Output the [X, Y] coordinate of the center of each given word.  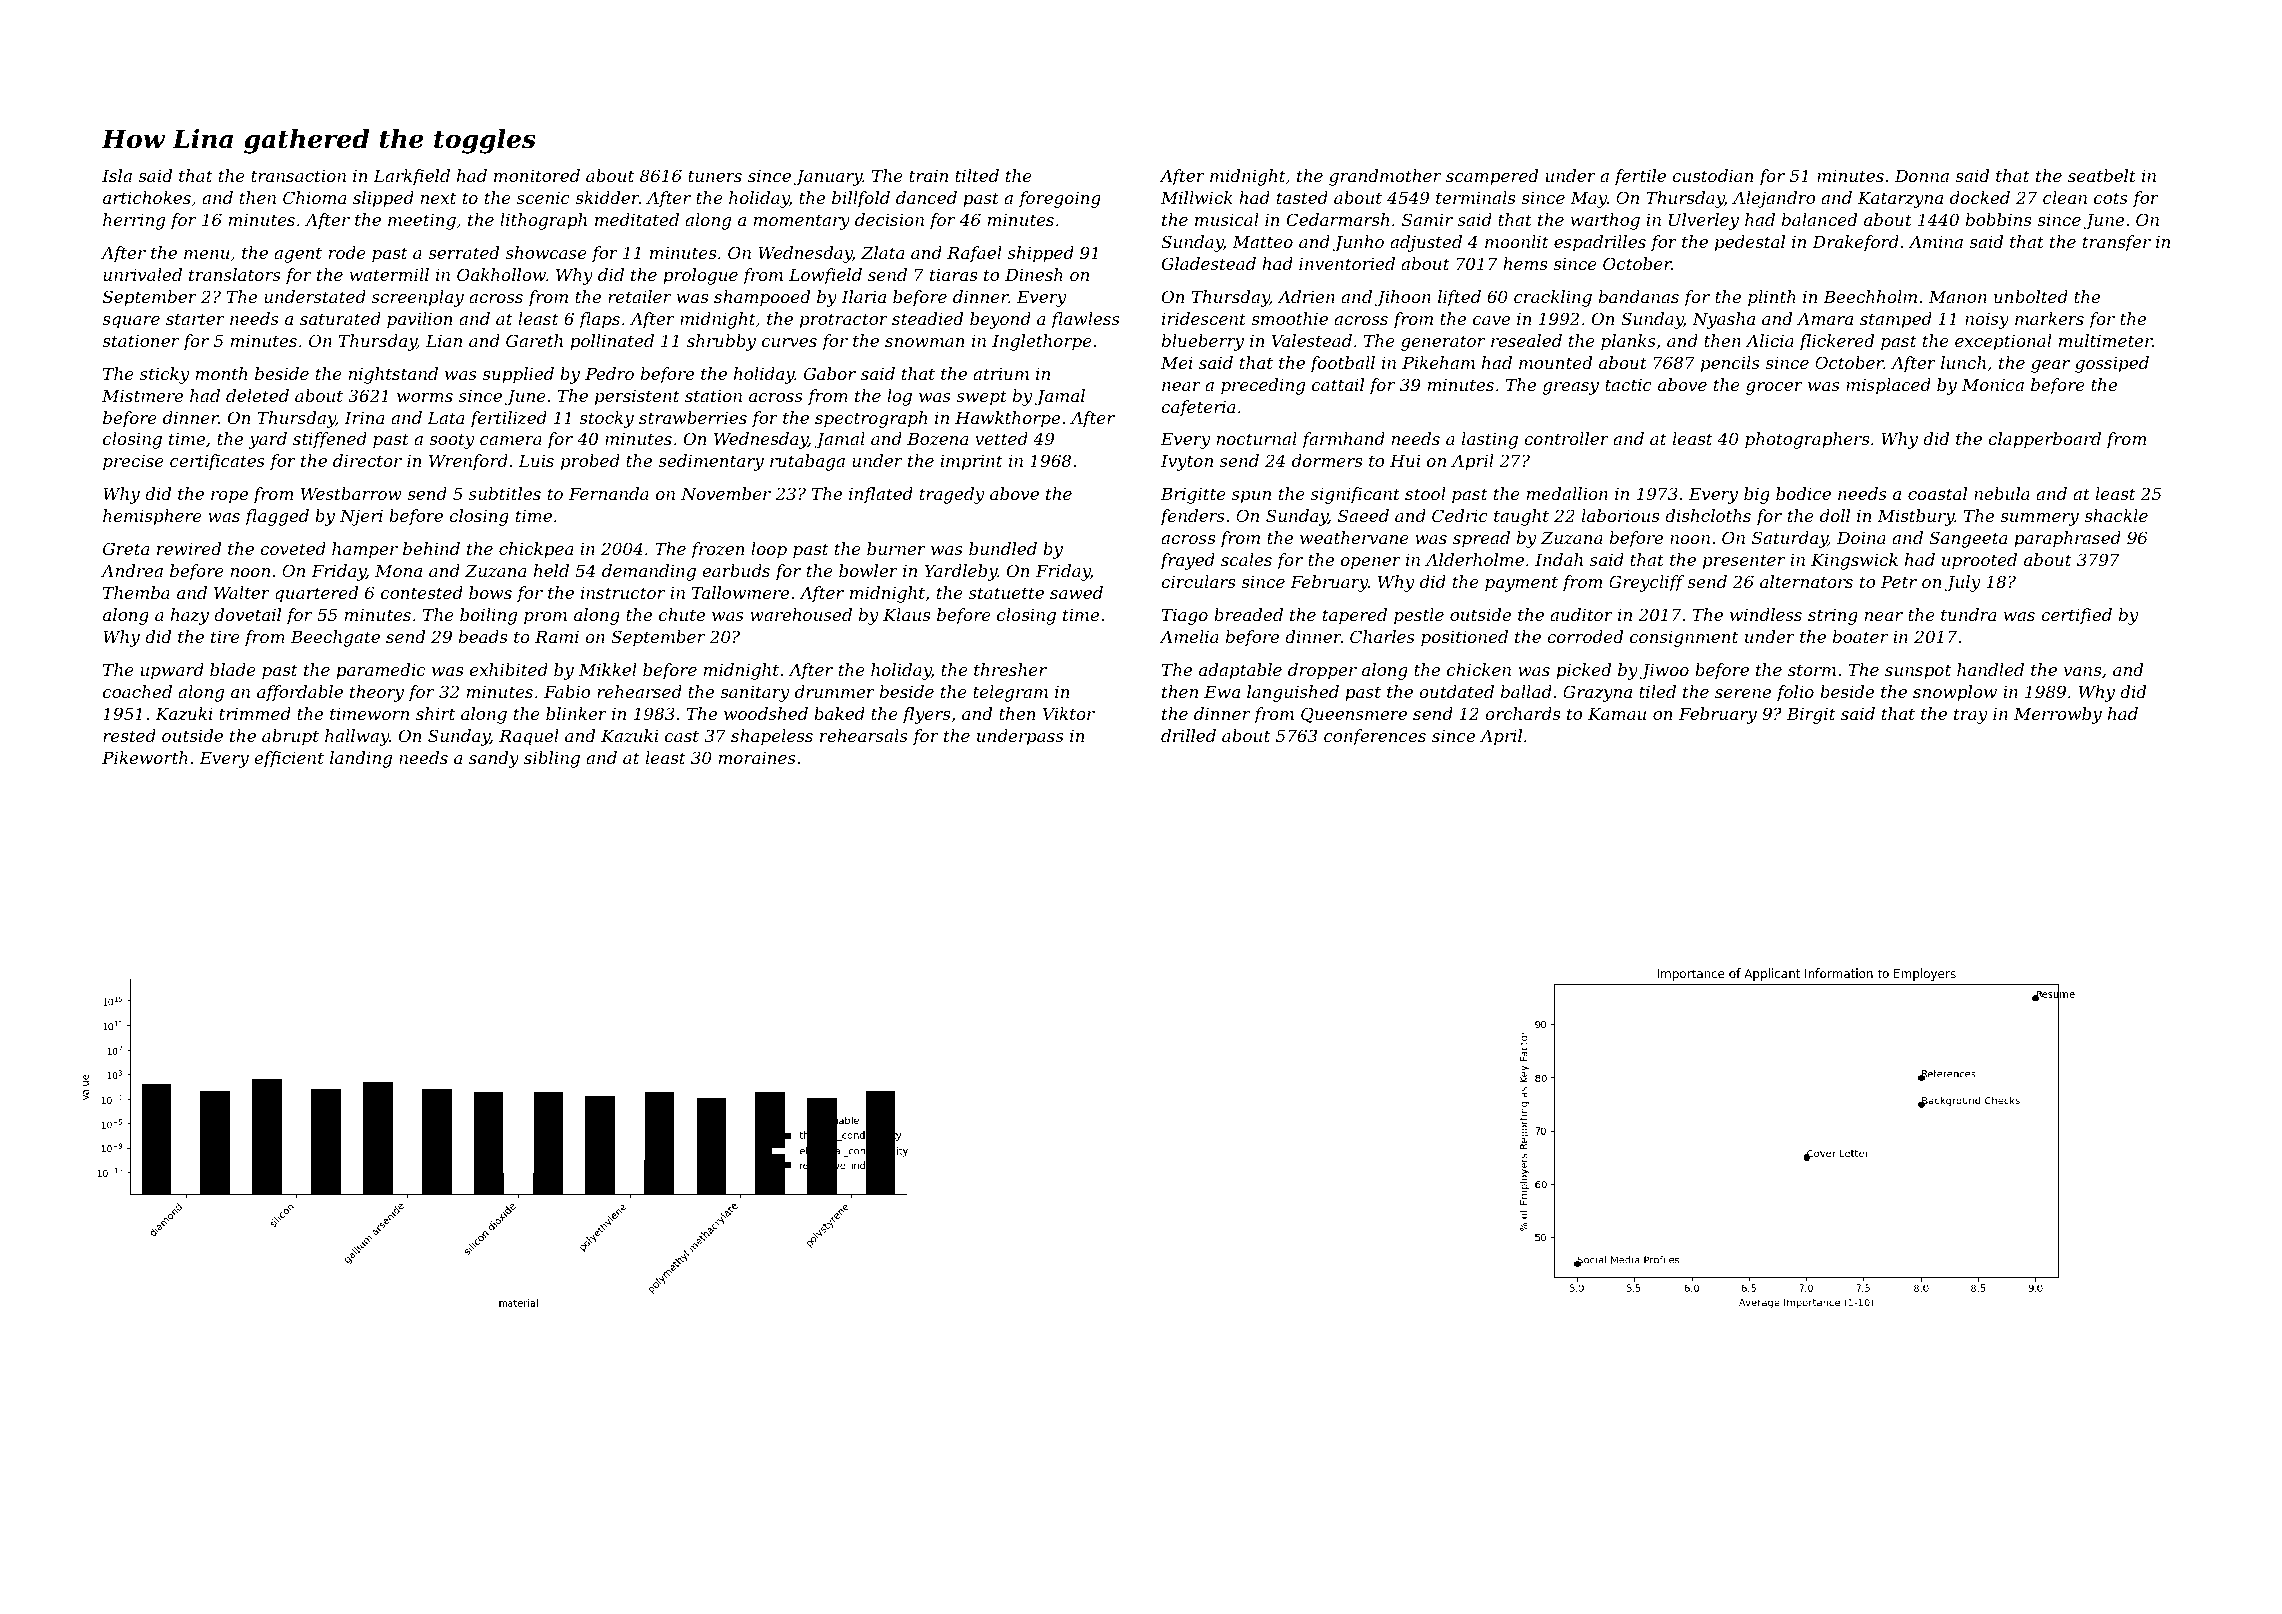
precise [133, 463]
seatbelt [2102, 175]
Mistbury [1915, 517]
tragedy [952, 495]
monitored [537, 175]
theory [377, 693]
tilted [977, 175]
